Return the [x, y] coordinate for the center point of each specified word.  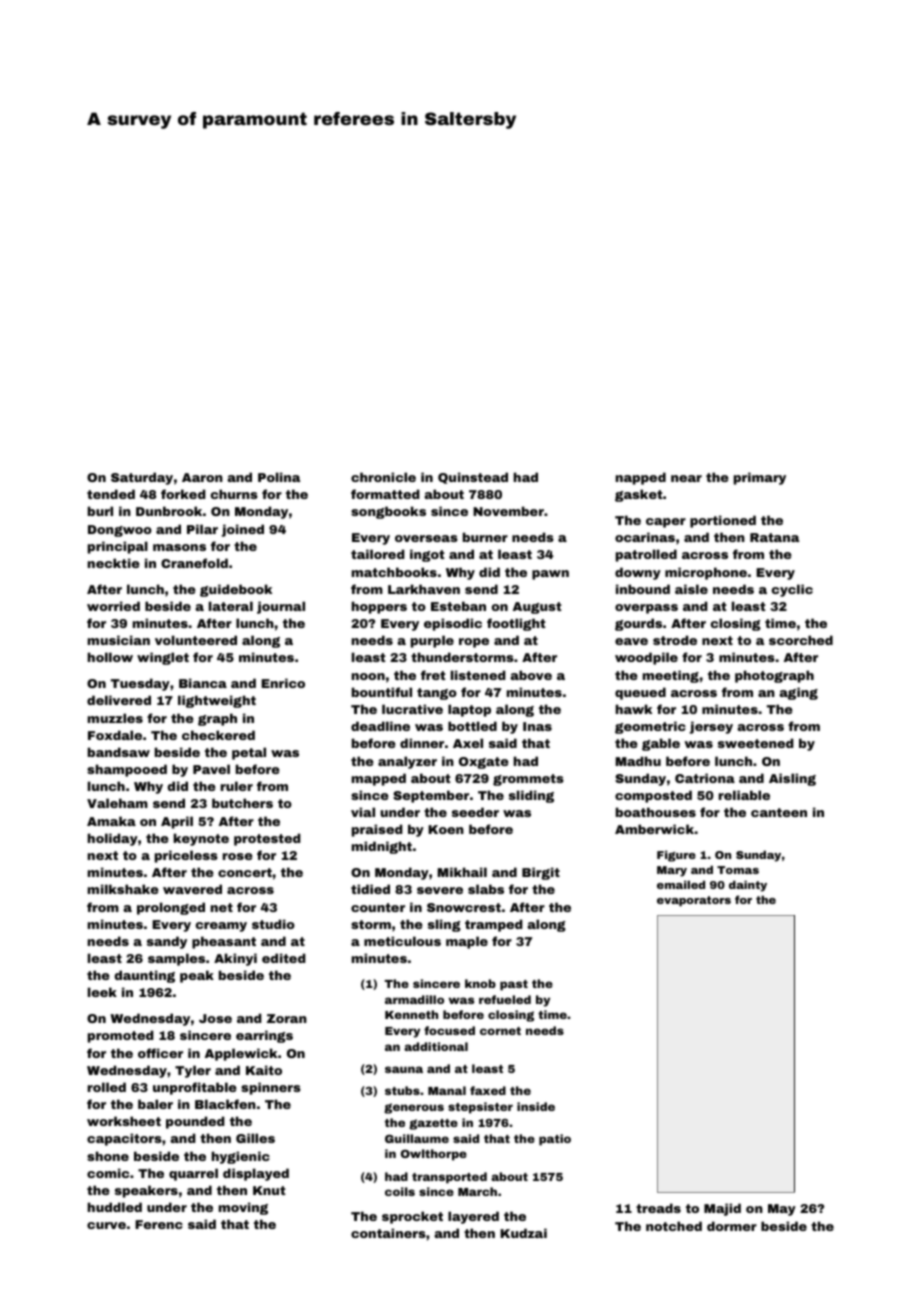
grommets [528, 780]
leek [102, 992]
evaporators [694, 901]
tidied [370, 889]
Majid [722, 1209]
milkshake [123, 889]
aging [798, 693]
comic [108, 1173]
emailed [681, 884]
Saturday [142, 478]
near [686, 478]
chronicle [383, 477]
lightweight [217, 701]
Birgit [541, 873]
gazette [433, 1124]
